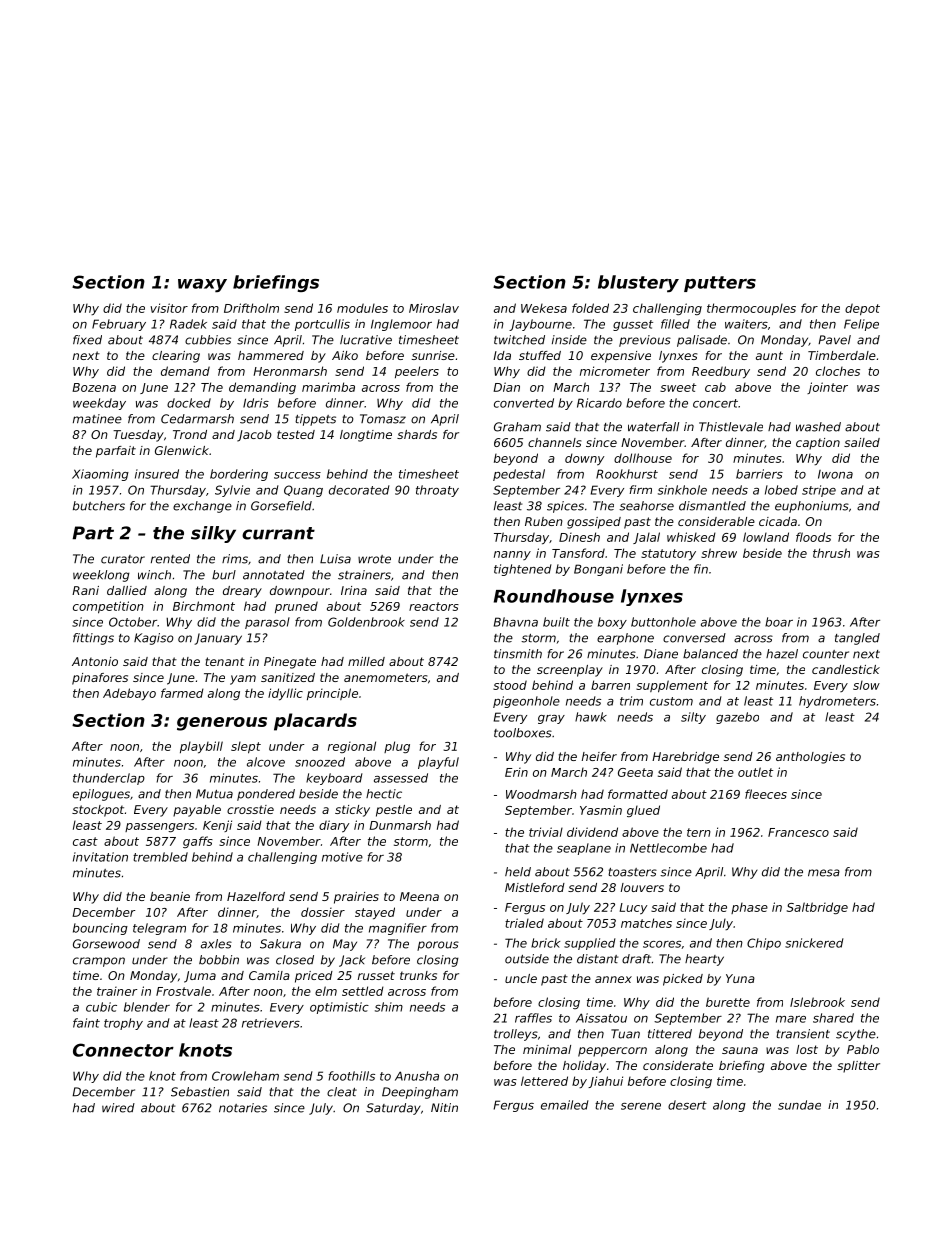 This document has width=952, height=1233. What do you see at coordinates (434, 308) in the document?
I see `Miroslav` at bounding box center [434, 308].
